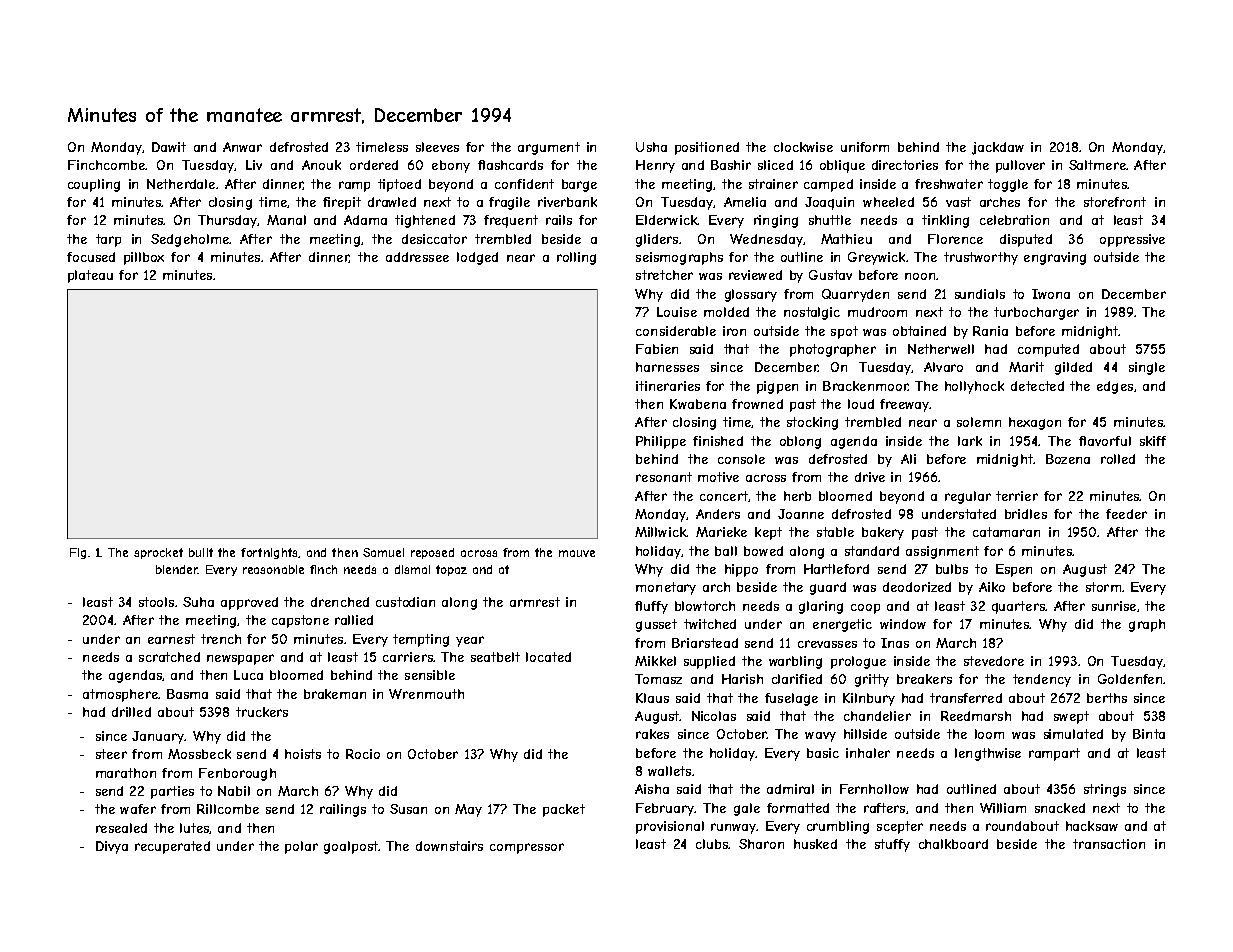 This screenshot has width=1233, height=952. I want to click on plateau, so click(90, 276).
